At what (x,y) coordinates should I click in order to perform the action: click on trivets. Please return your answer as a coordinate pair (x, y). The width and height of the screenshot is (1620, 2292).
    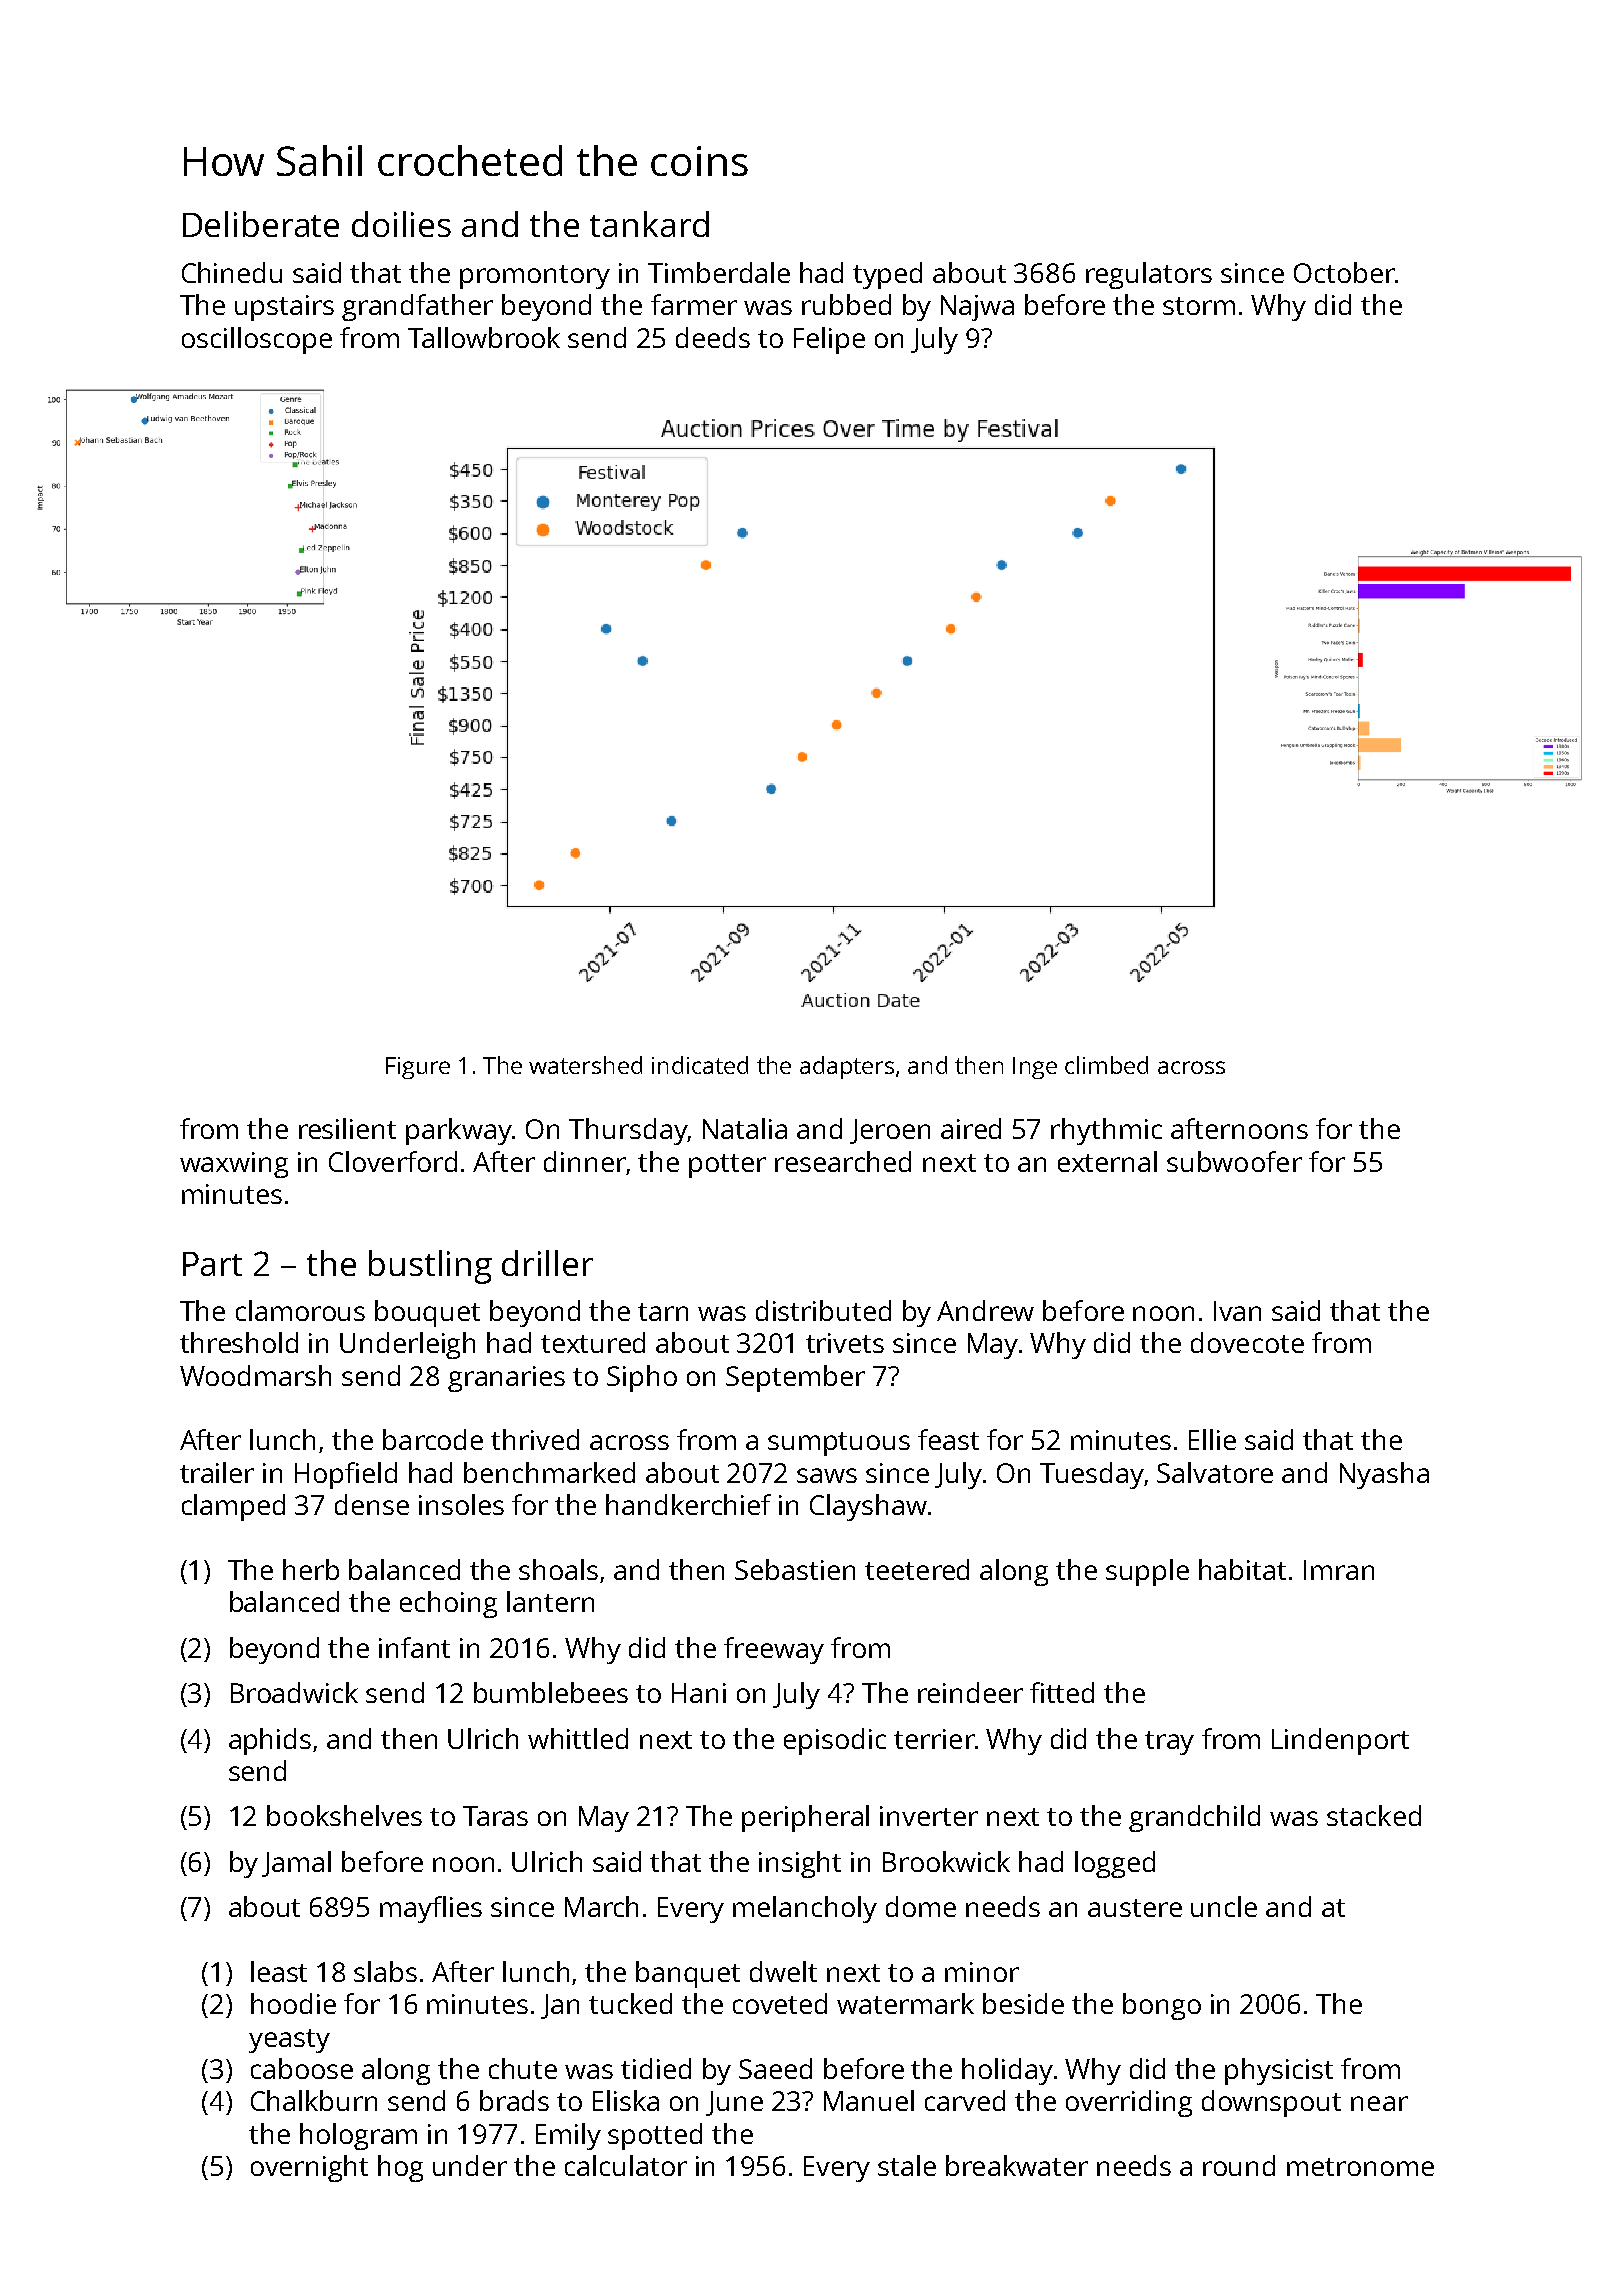
    Looking at the image, I should click on (845, 1343).
